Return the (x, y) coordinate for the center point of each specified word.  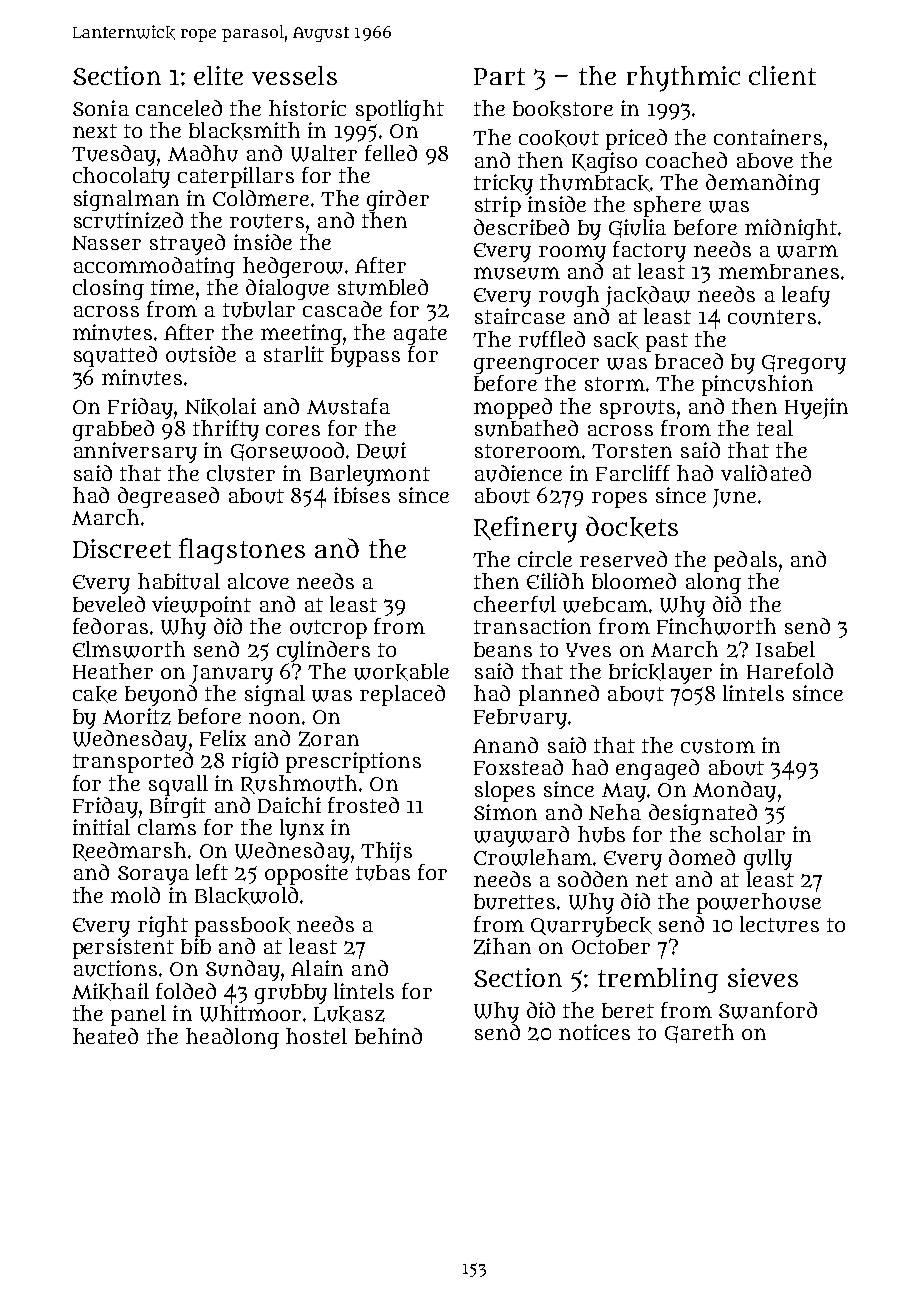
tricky (503, 184)
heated (105, 1036)
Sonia (101, 108)
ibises (362, 495)
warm (807, 251)
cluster (241, 473)
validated (766, 473)
